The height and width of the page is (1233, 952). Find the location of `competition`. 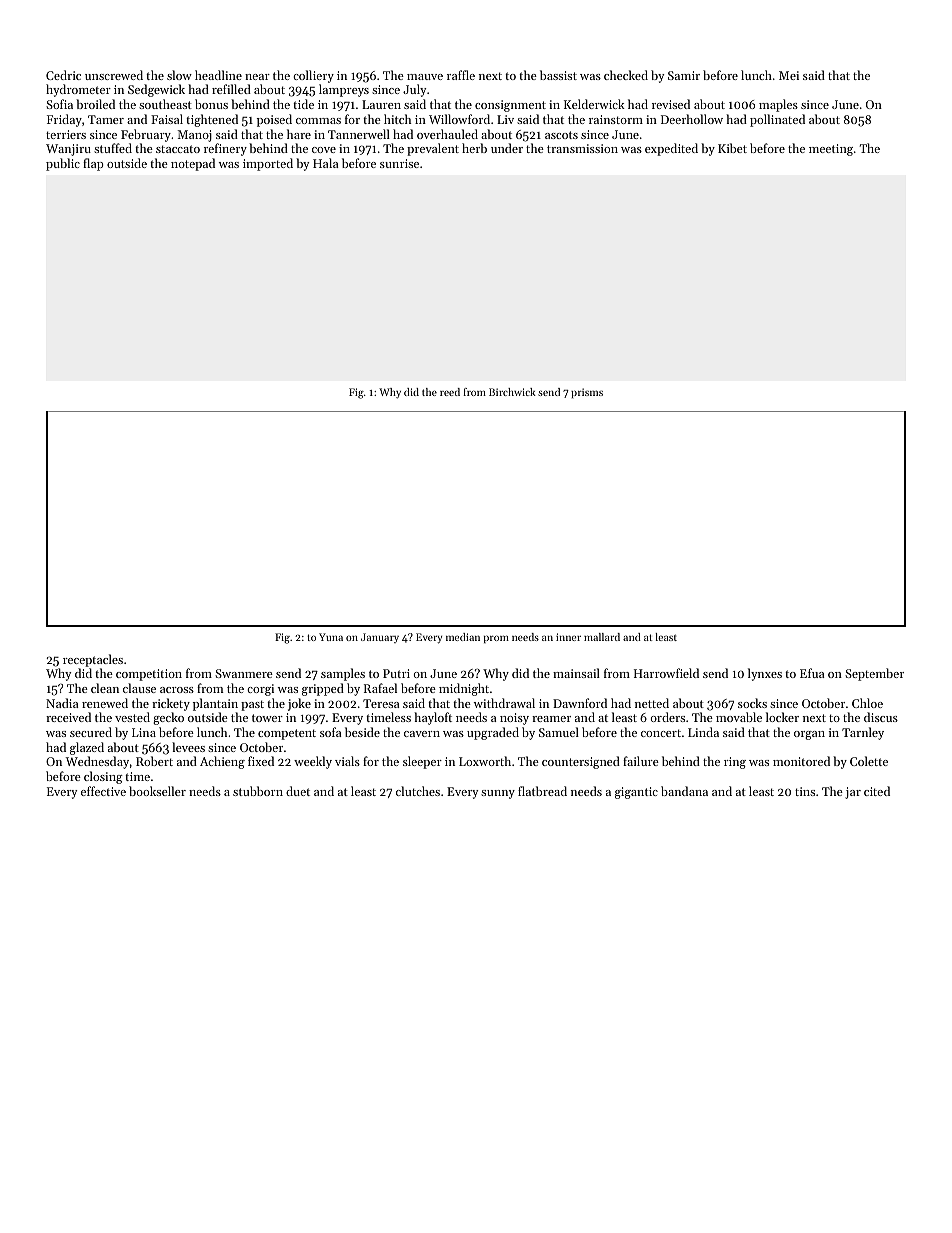

competition is located at coordinates (149, 675).
